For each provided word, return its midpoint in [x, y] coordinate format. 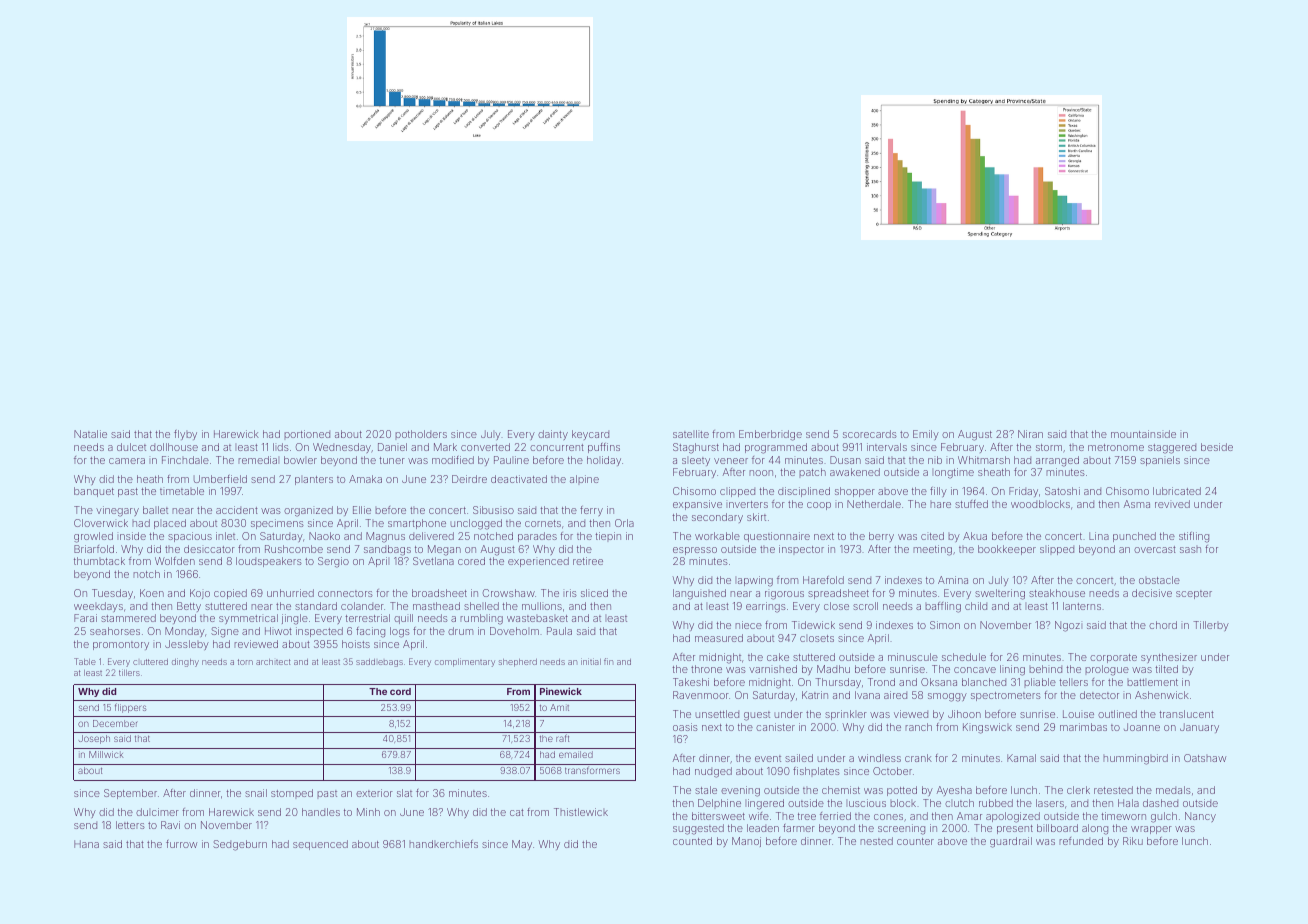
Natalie [90, 434]
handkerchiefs [443, 844]
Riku [1133, 841]
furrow [181, 844]
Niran [1030, 434]
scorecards [870, 434]
